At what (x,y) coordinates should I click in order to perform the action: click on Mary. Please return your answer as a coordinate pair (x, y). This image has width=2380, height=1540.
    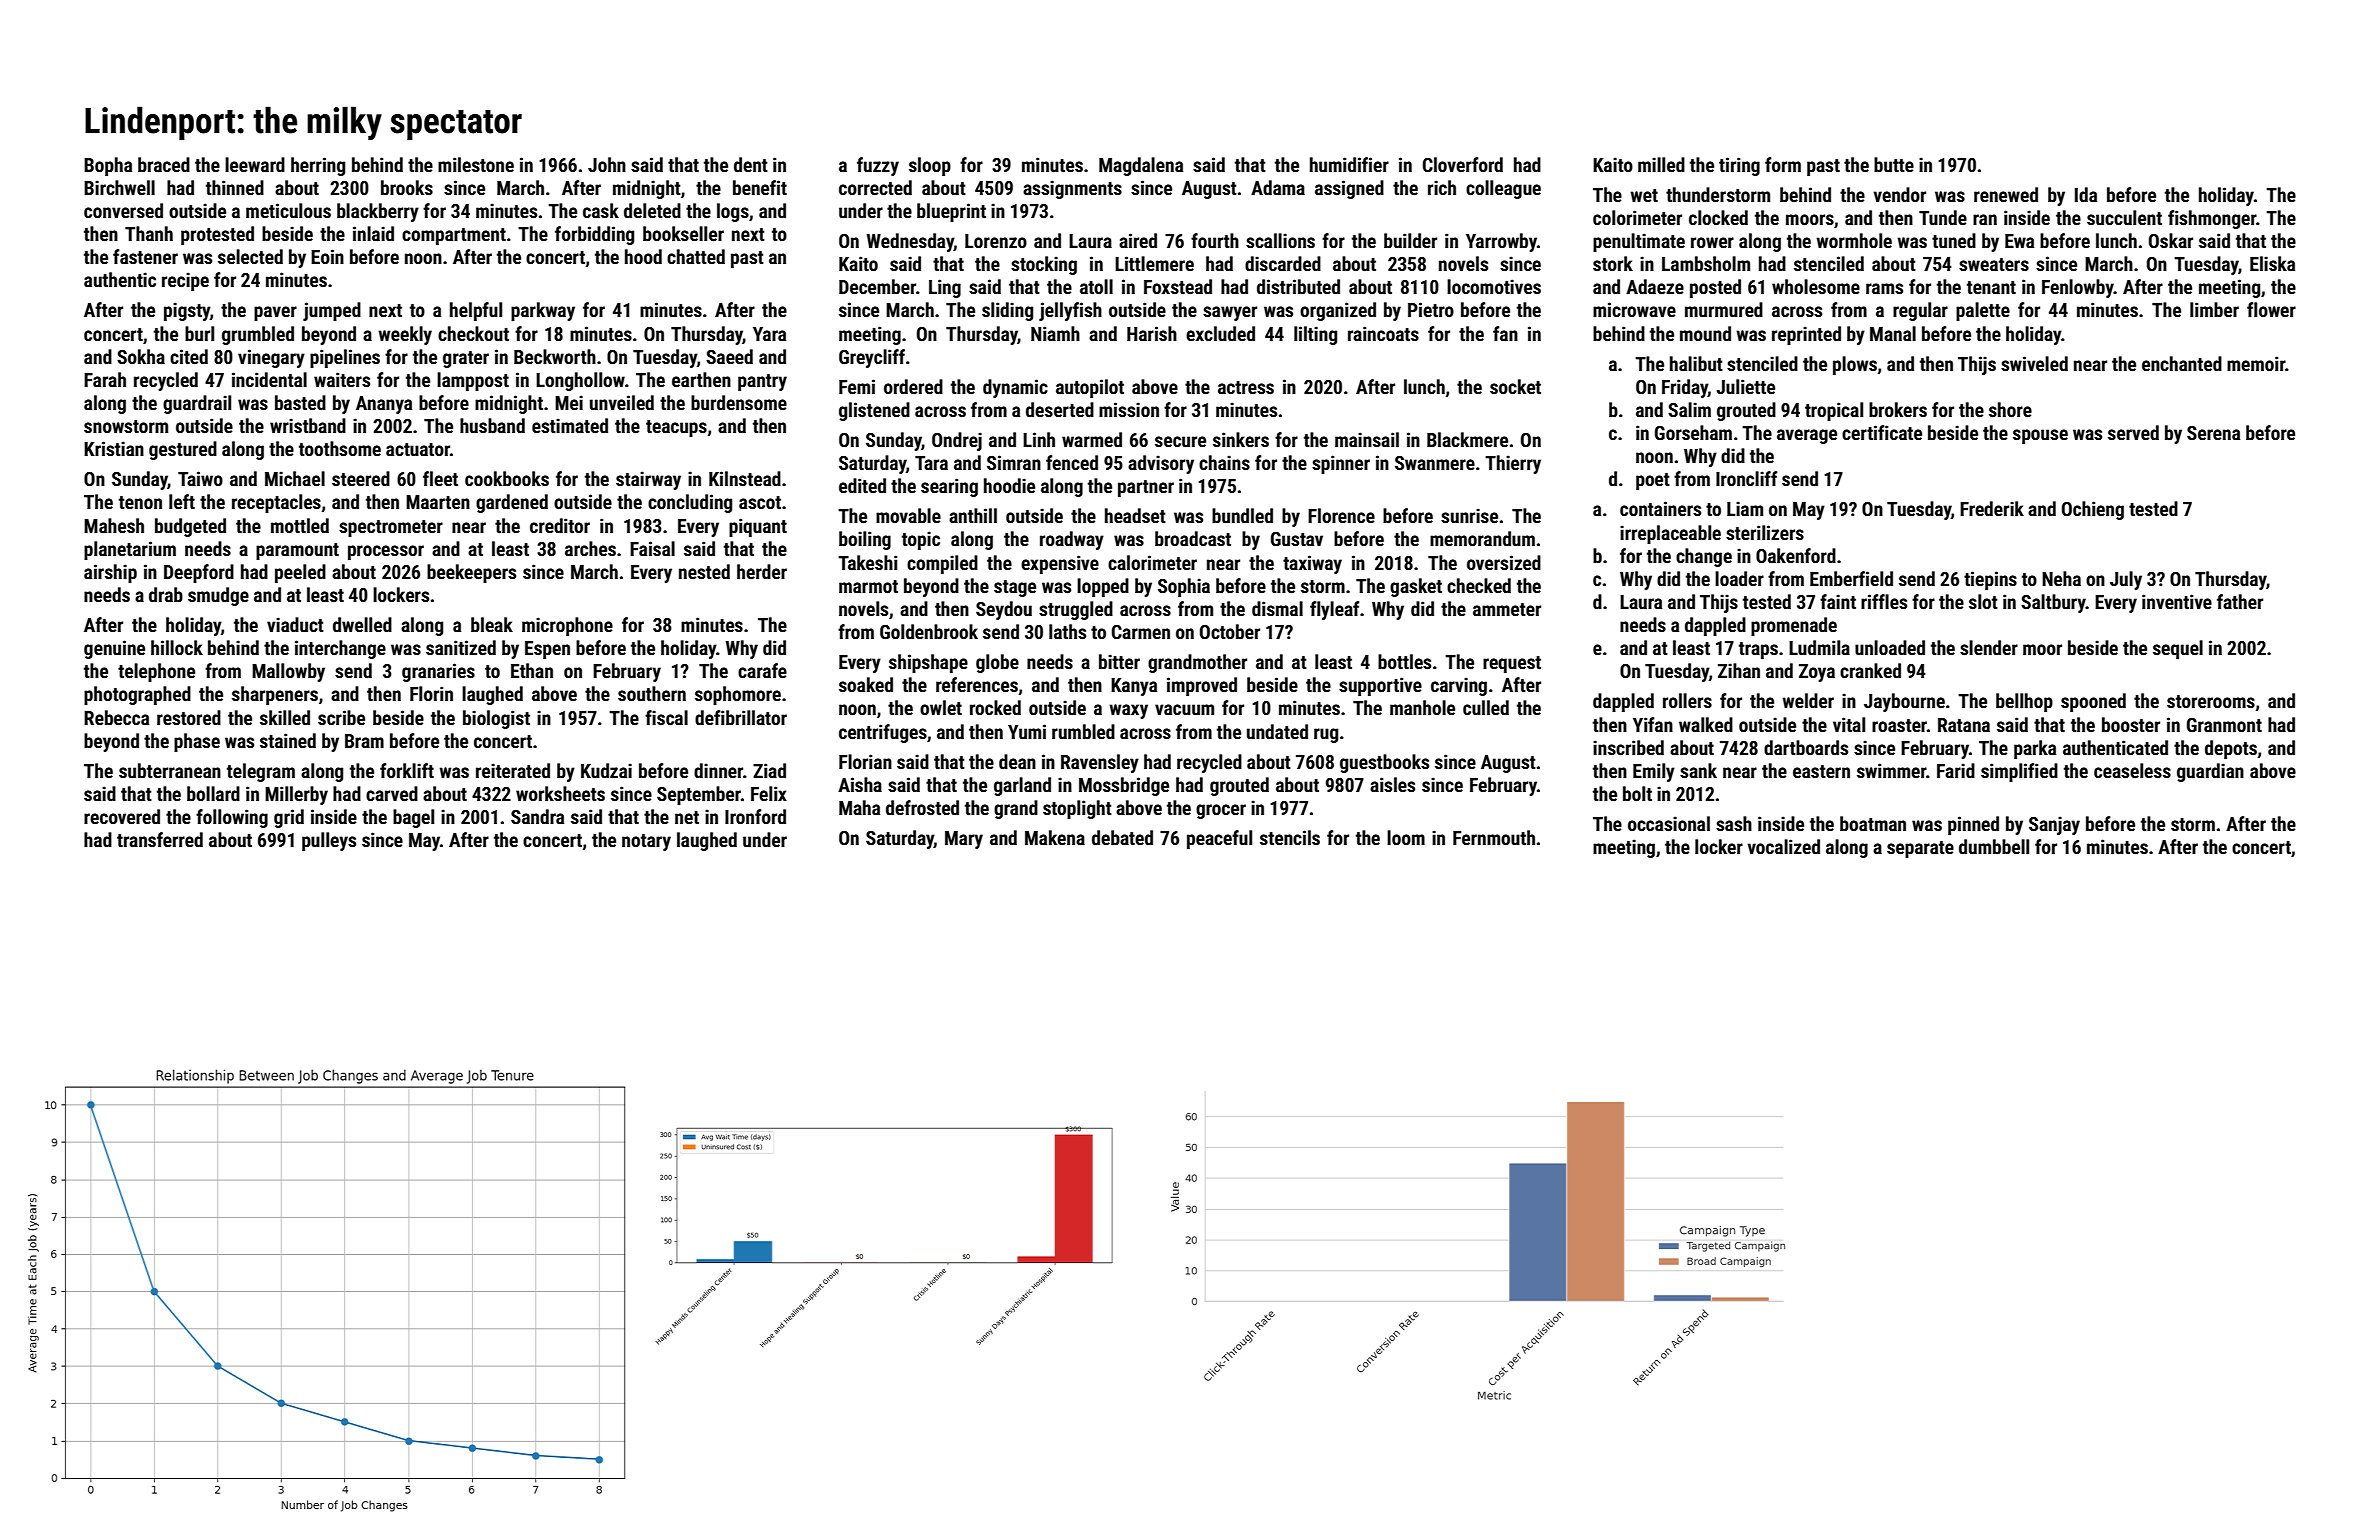
    Looking at the image, I should click on (964, 840).
